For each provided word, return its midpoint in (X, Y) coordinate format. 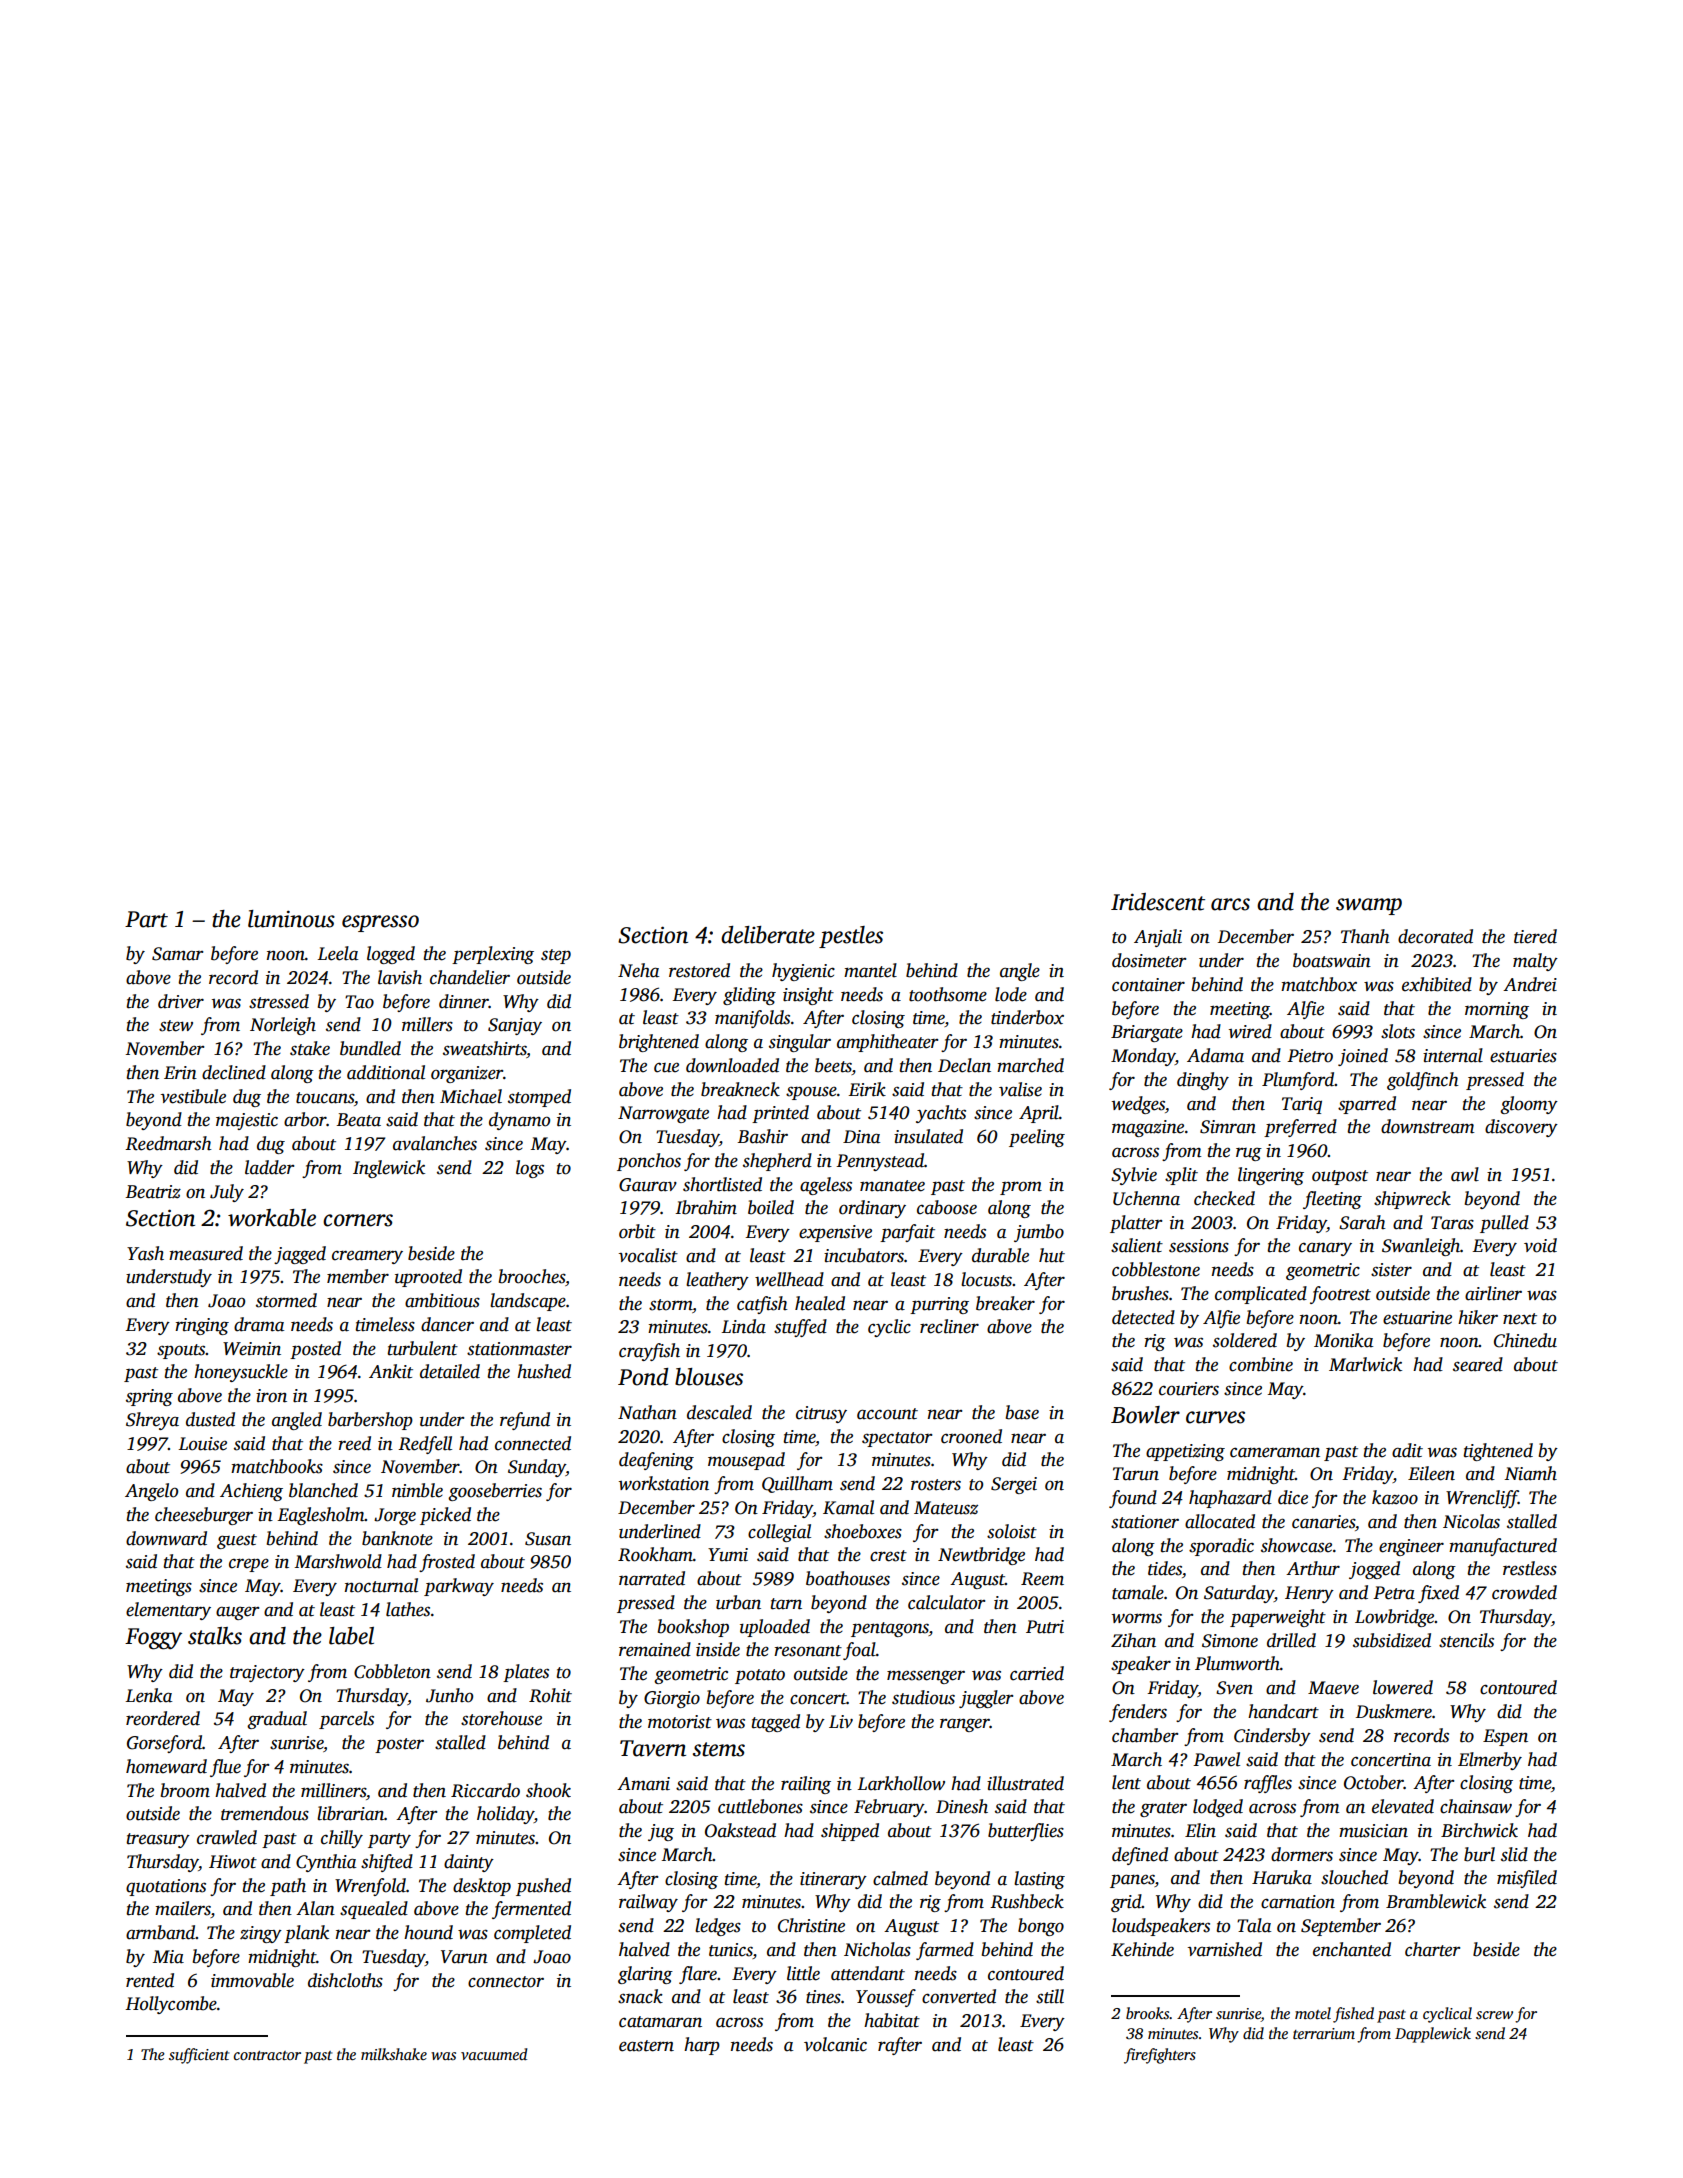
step (556, 956)
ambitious (442, 1300)
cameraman (1275, 1452)
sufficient (199, 2056)
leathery (717, 1281)
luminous (291, 919)
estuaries (1523, 1056)
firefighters (1160, 2056)
